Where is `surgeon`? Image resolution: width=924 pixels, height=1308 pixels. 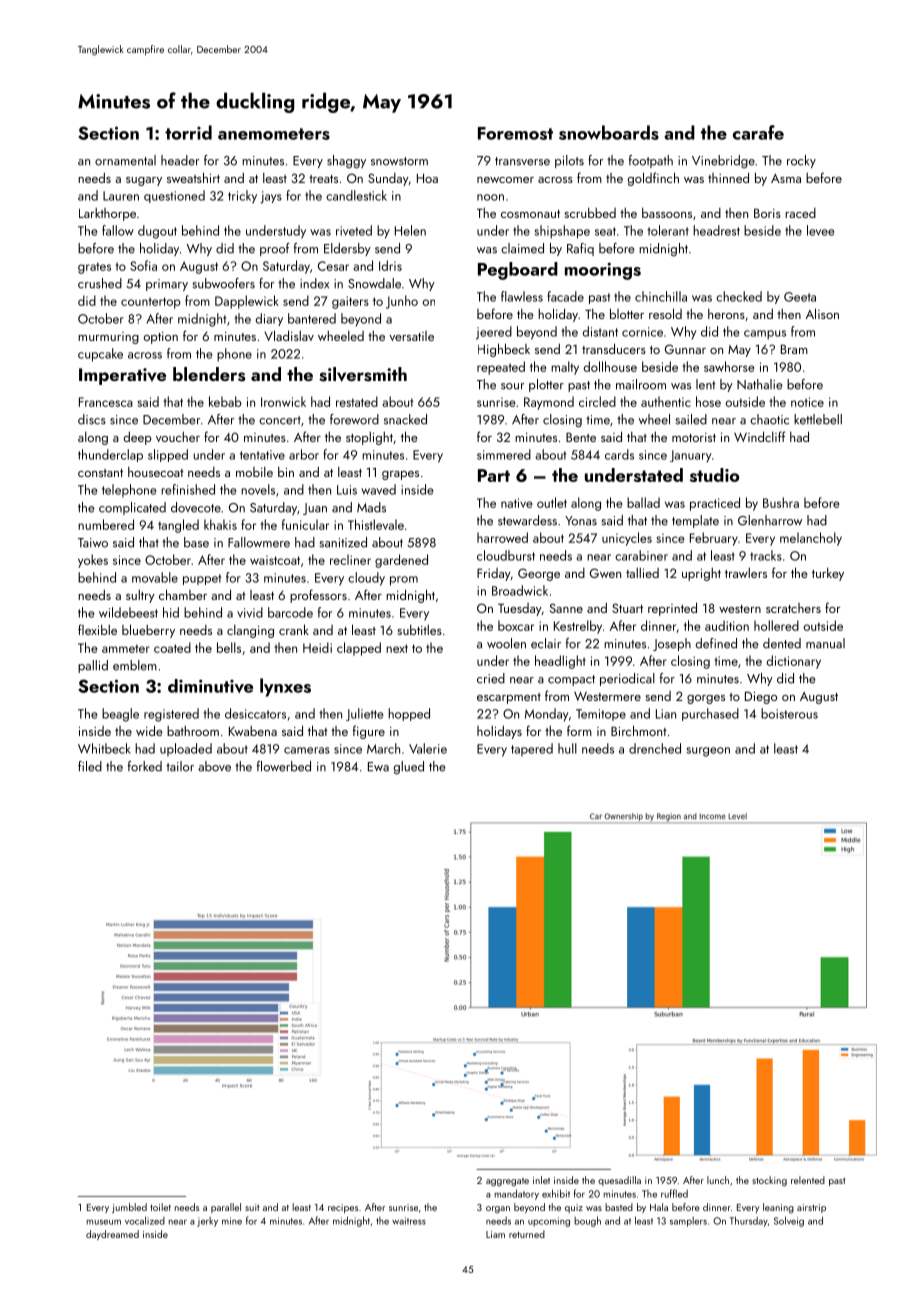
surgeon is located at coordinates (708, 752).
